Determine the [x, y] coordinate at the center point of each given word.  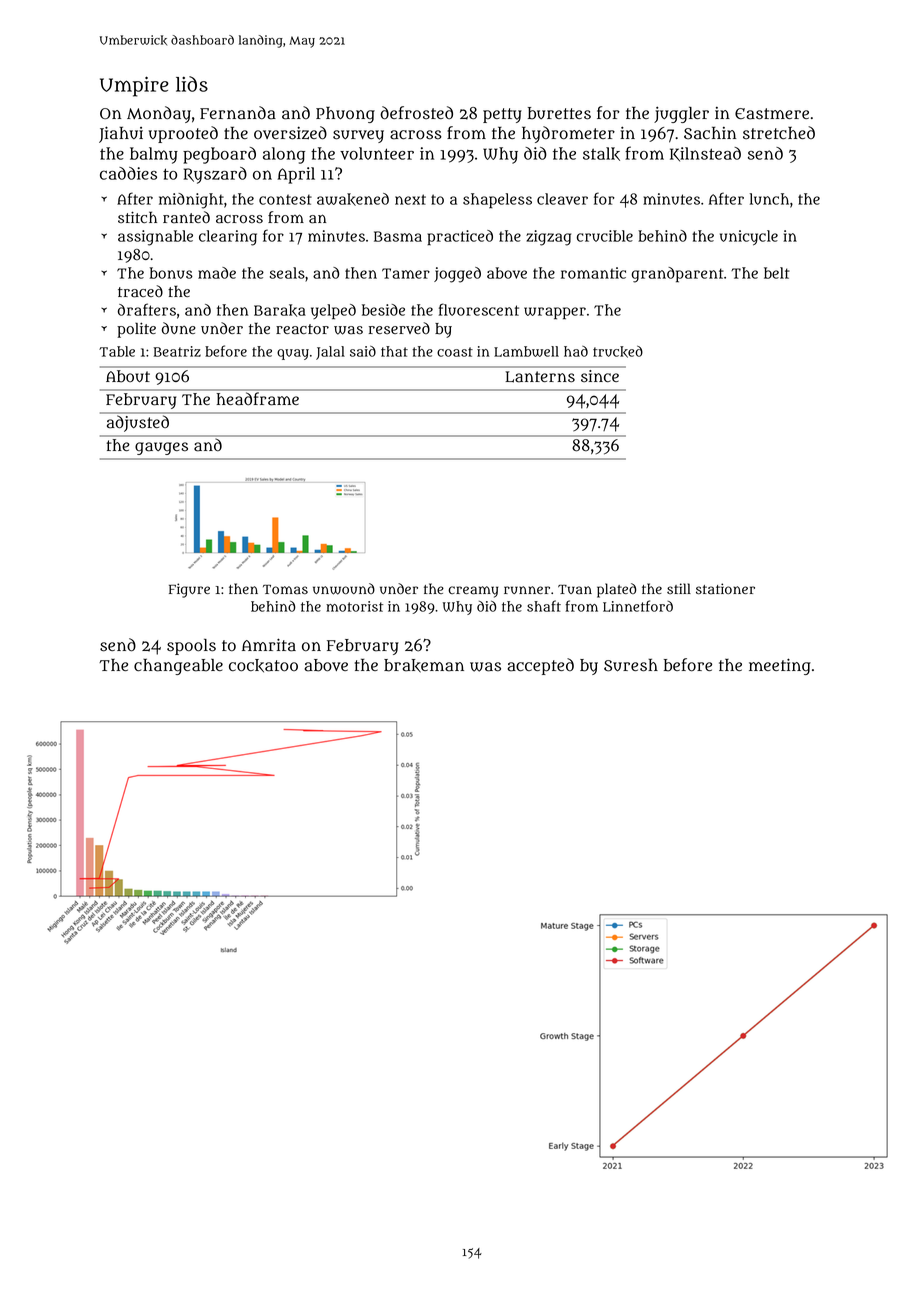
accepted [540, 666]
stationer [725, 589]
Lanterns [540, 377]
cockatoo [263, 666]
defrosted [416, 113]
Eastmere [772, 114]
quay [293, 354]
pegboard [219, 155]
